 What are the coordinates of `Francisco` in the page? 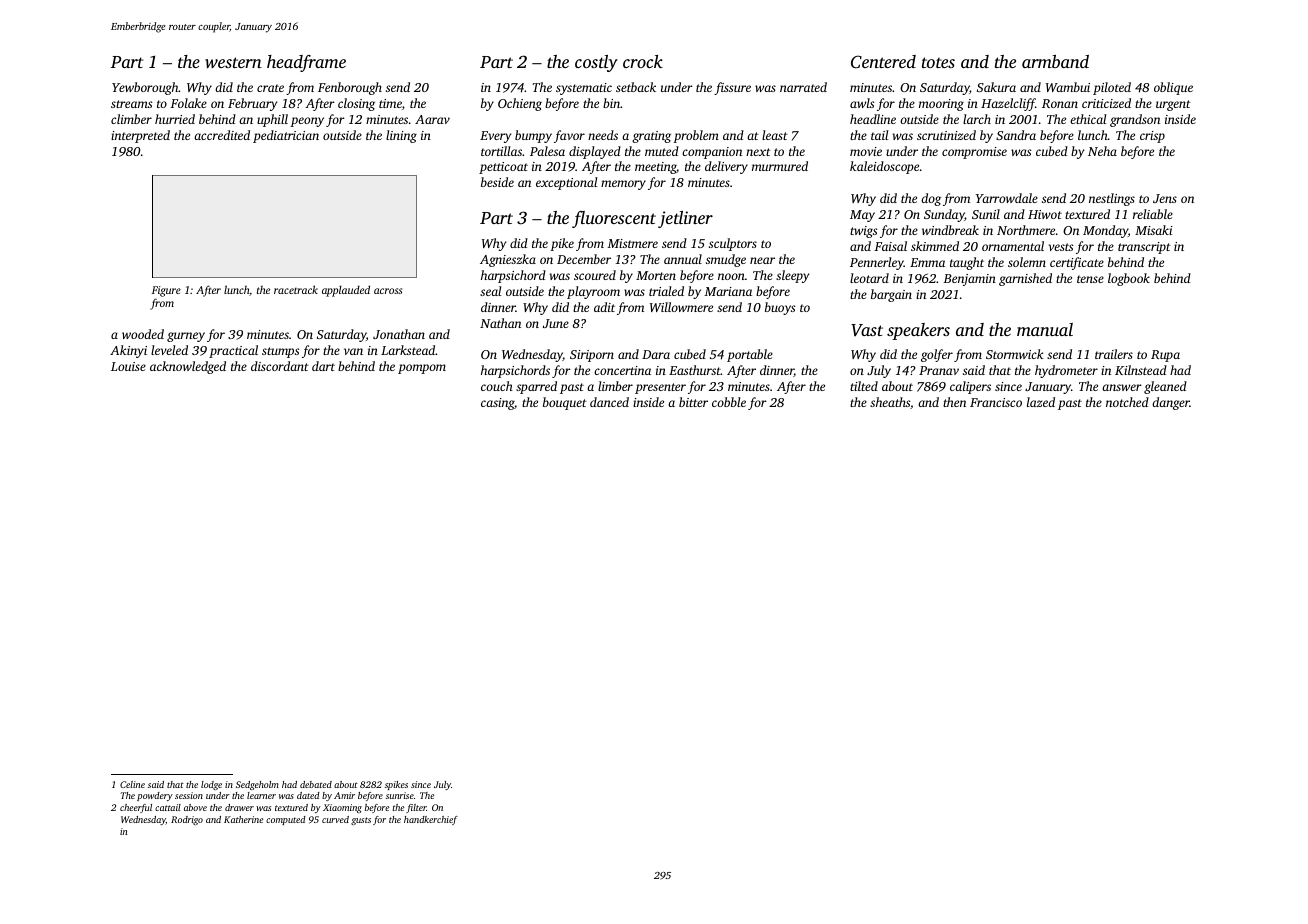 It's located at (996, 402).
